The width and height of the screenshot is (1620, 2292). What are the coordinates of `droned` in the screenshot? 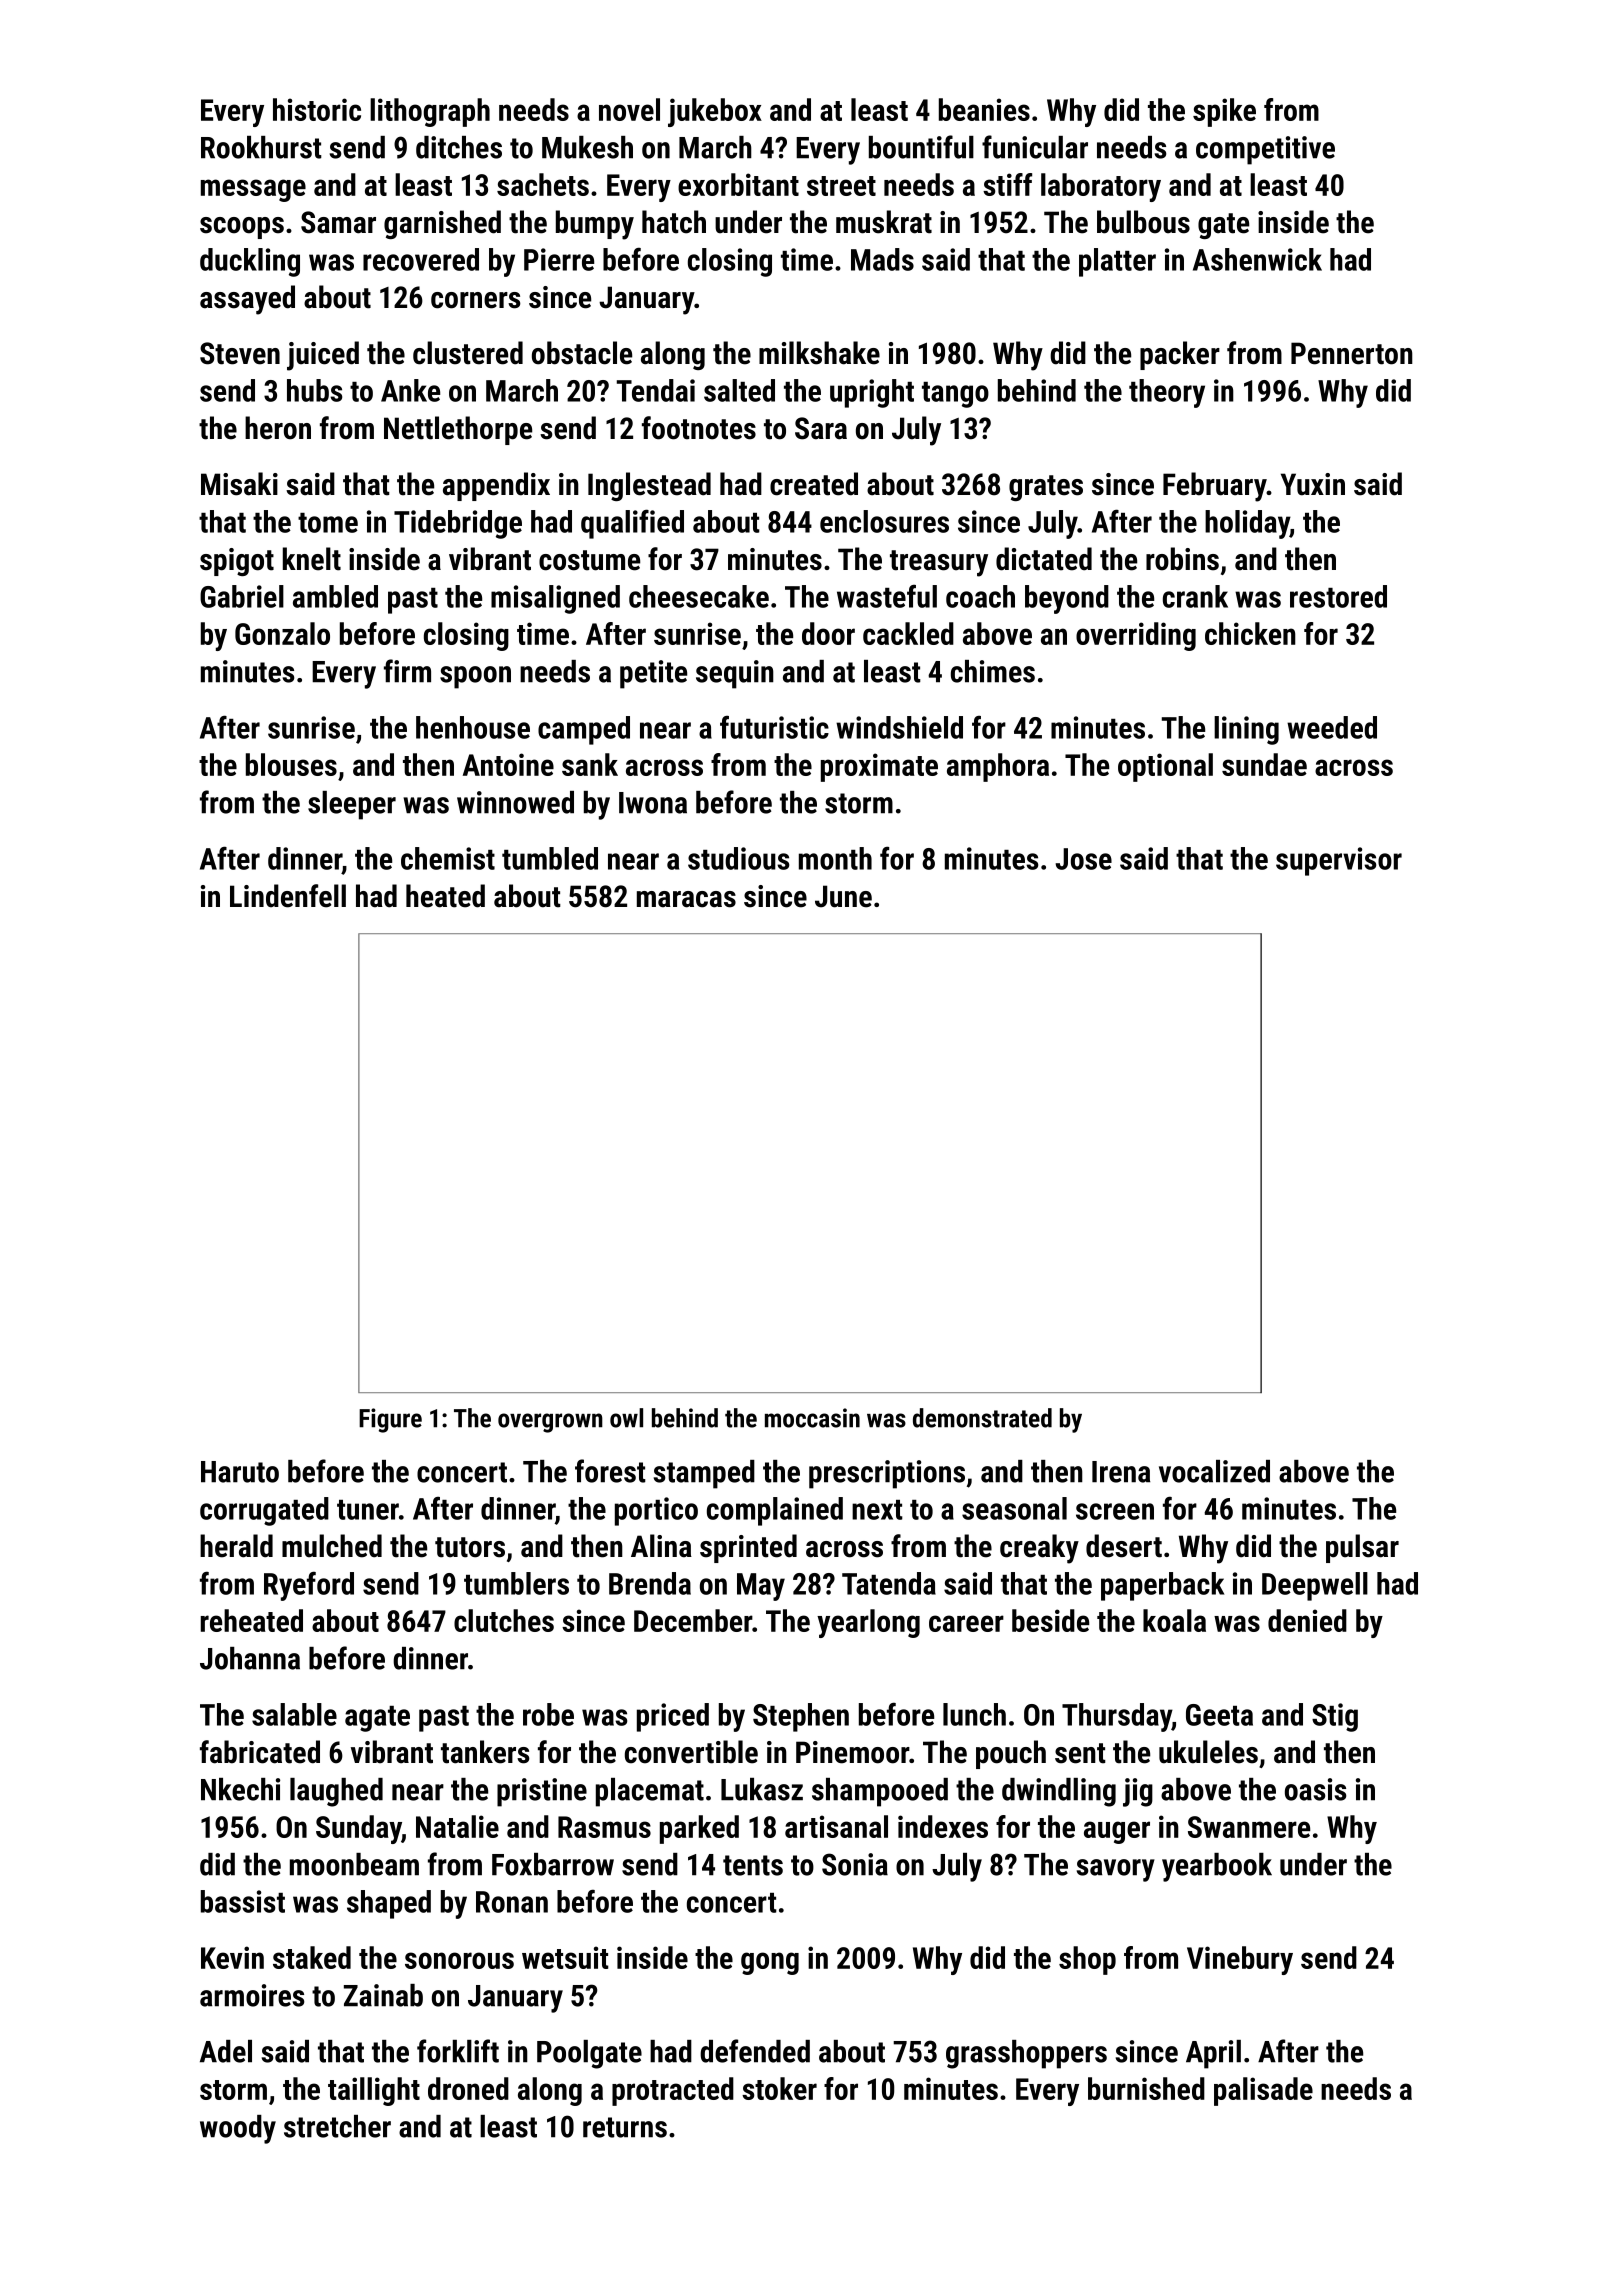 It's located at (468, 2088).
